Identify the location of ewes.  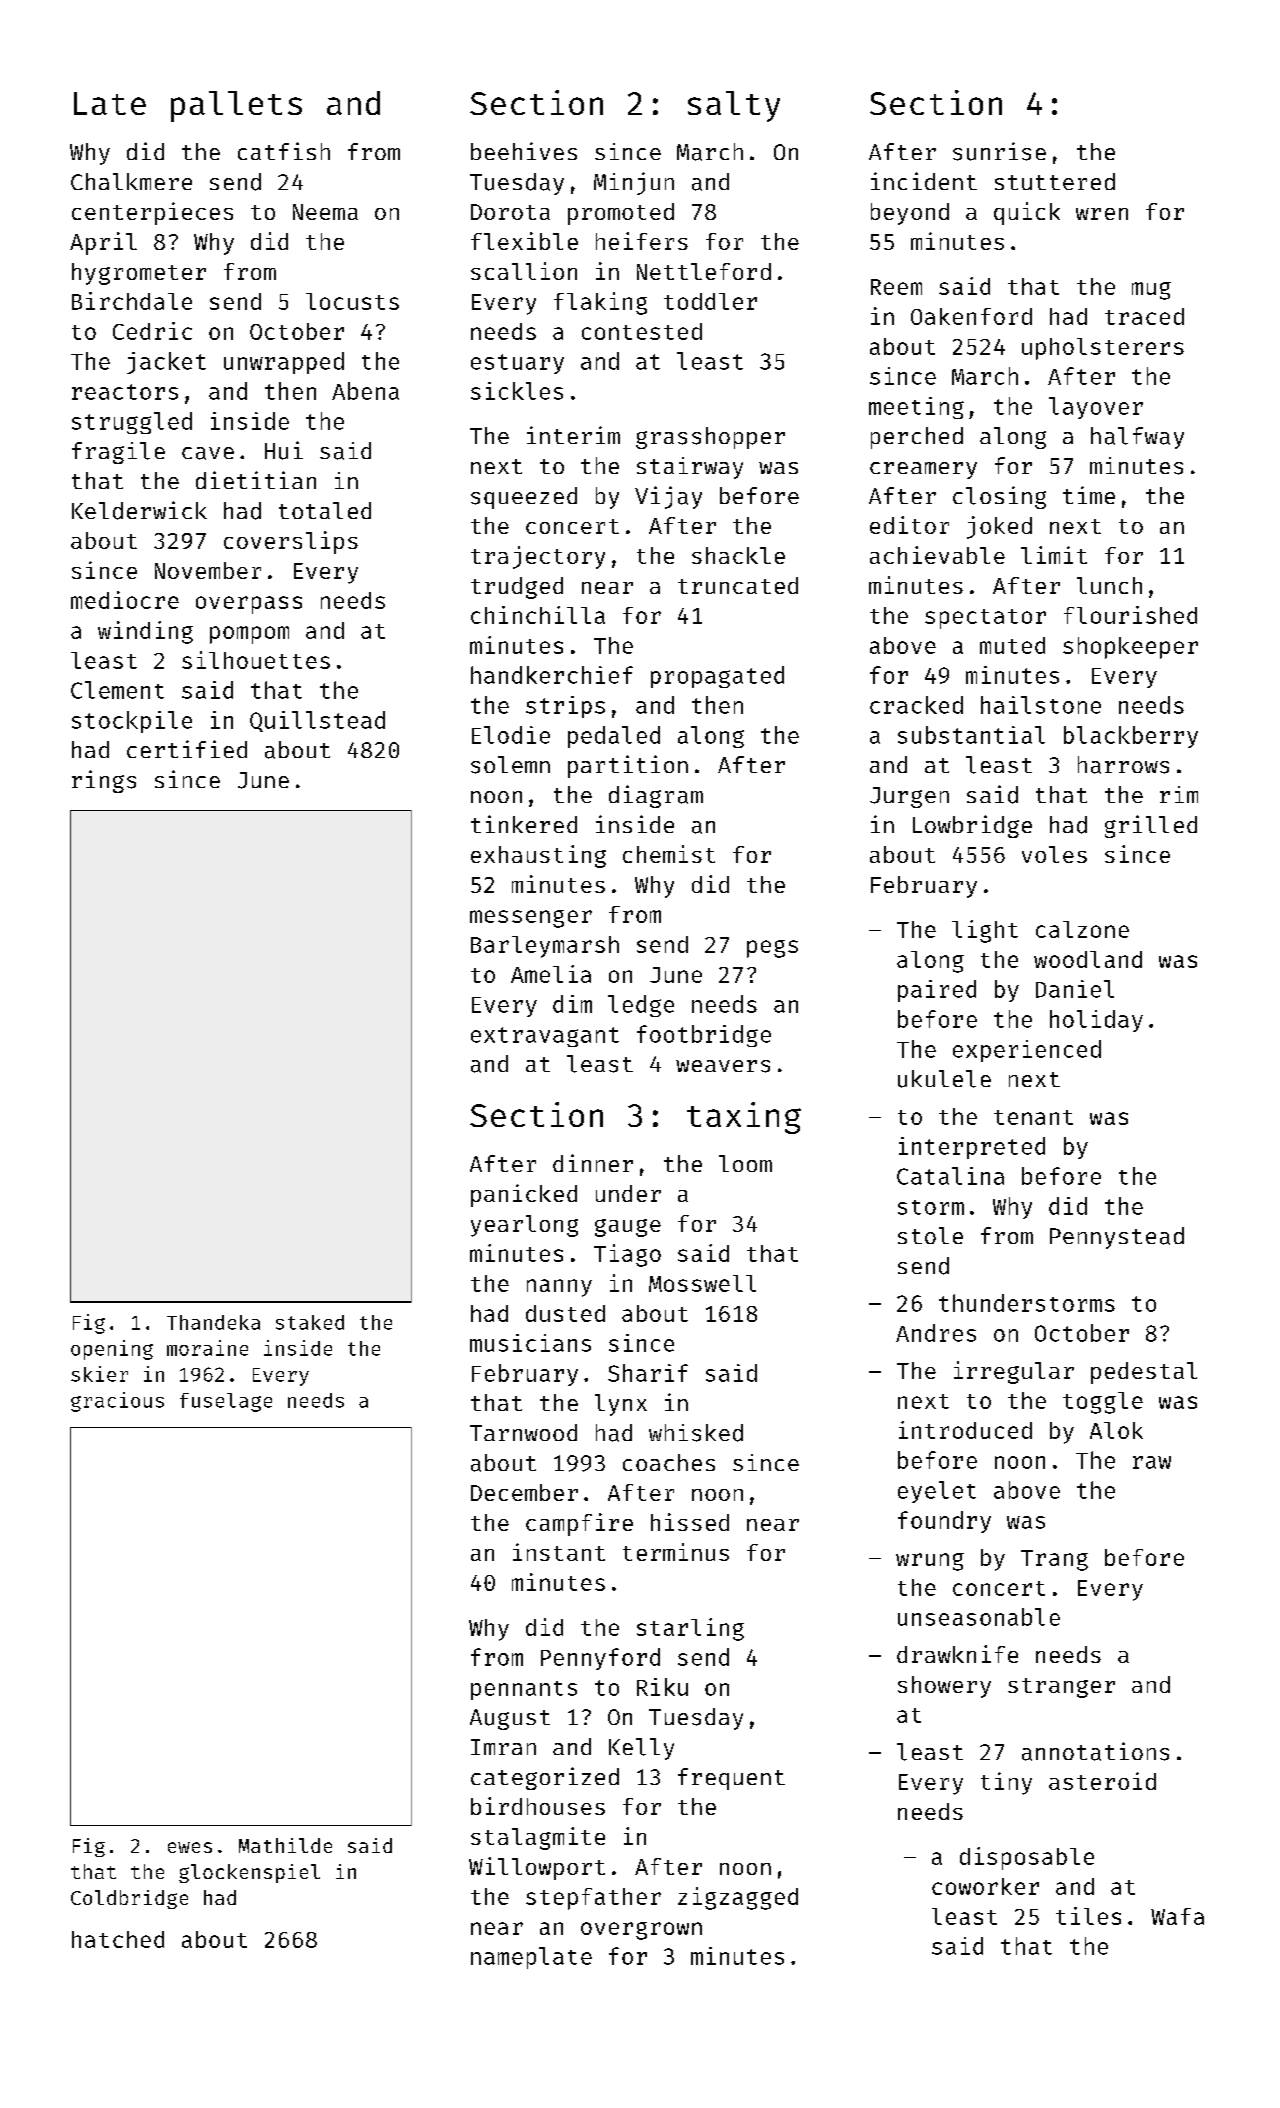
(190, 1847).
